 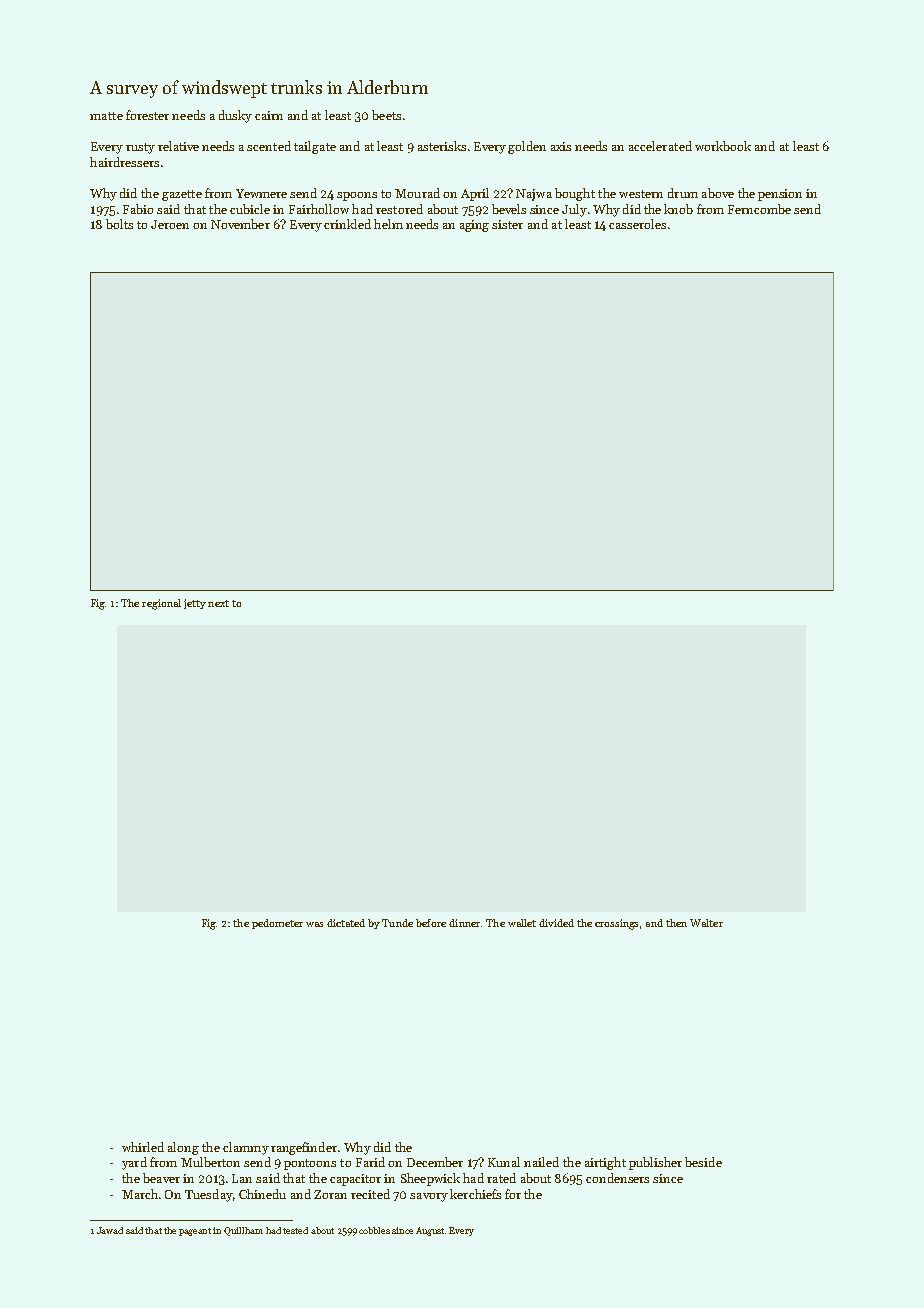 What do you see at coordinates (195, 604) in the page?
I see `jetty` at bounding box center [195, 604].
